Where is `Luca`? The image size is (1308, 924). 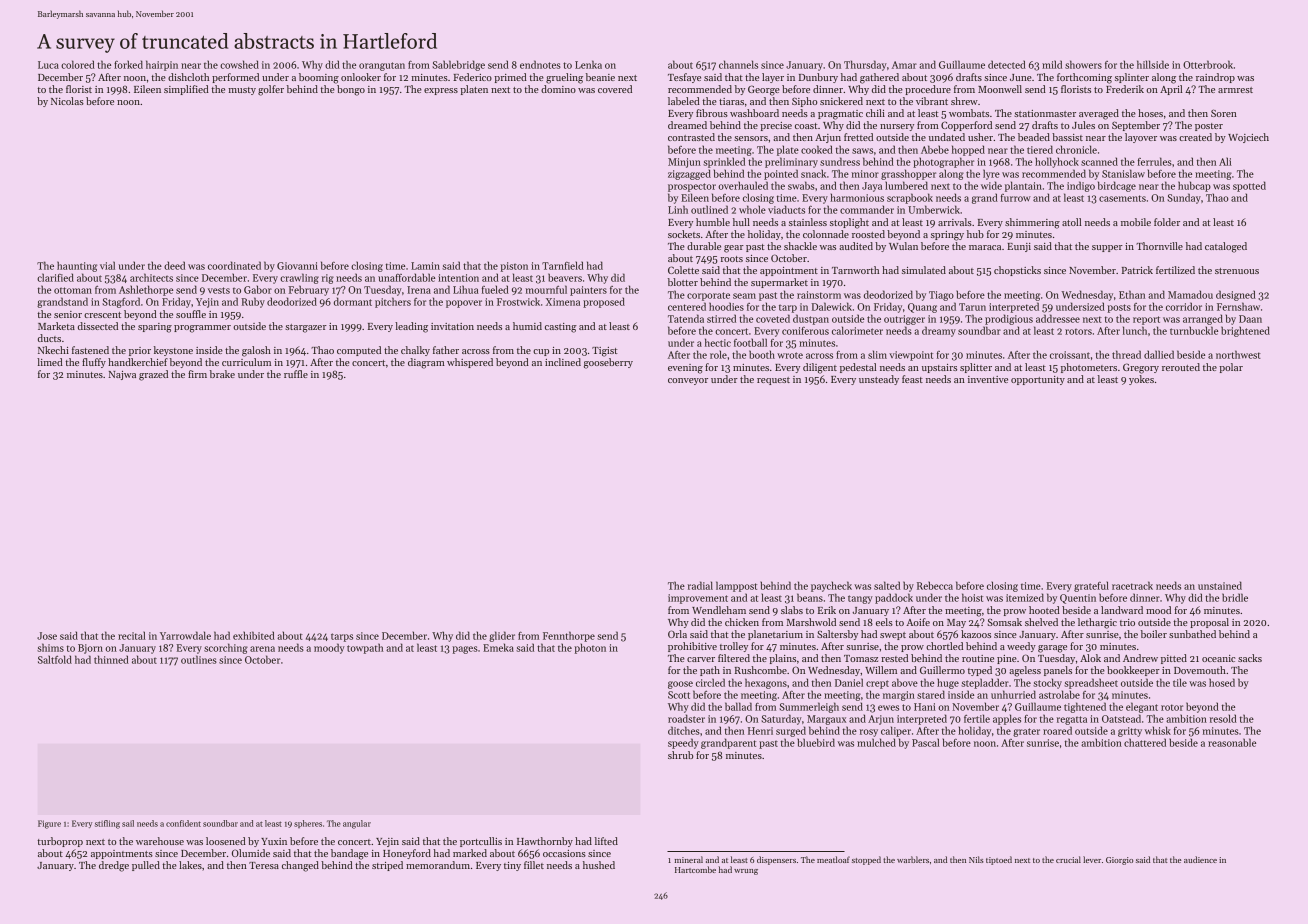 Luca is located at coordinates (48, 65).
